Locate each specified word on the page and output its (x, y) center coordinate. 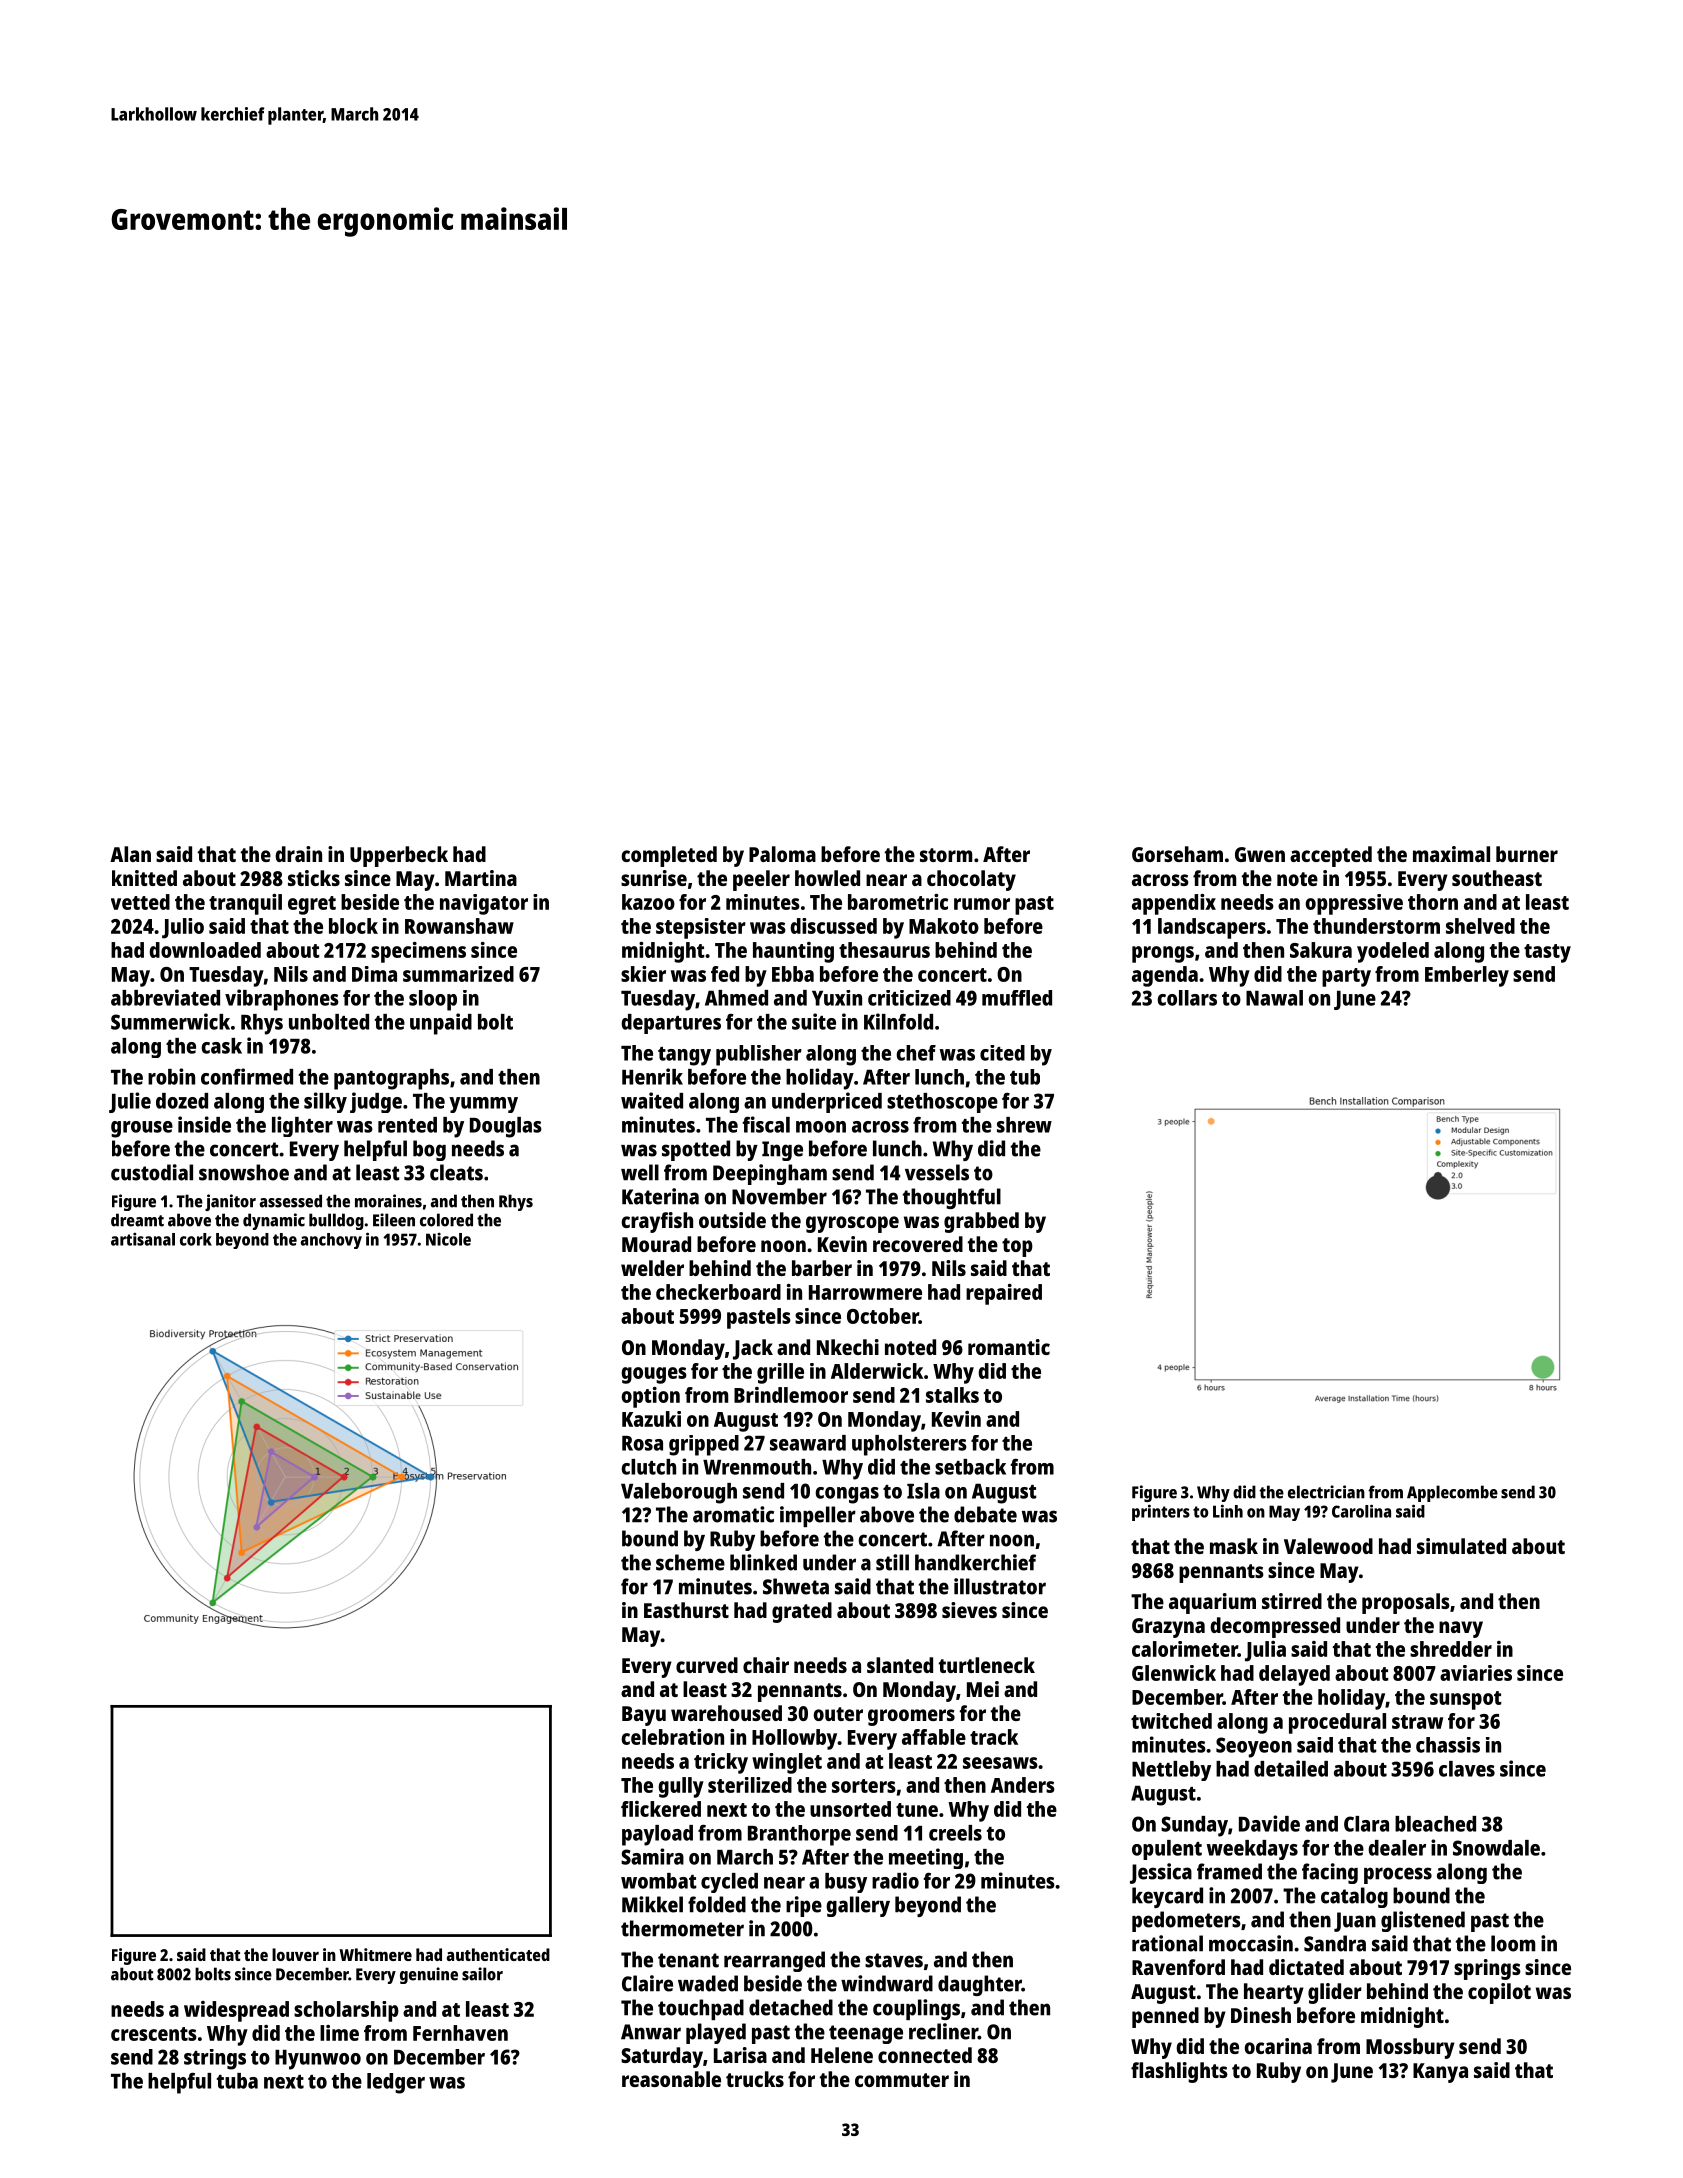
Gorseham (1177, 854)
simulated (1461, 1546)
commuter (902, 2080)
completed (669, 856)
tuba (237, 2081)
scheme (690, 1562)
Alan (130, 854)
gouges (654, 1375)
